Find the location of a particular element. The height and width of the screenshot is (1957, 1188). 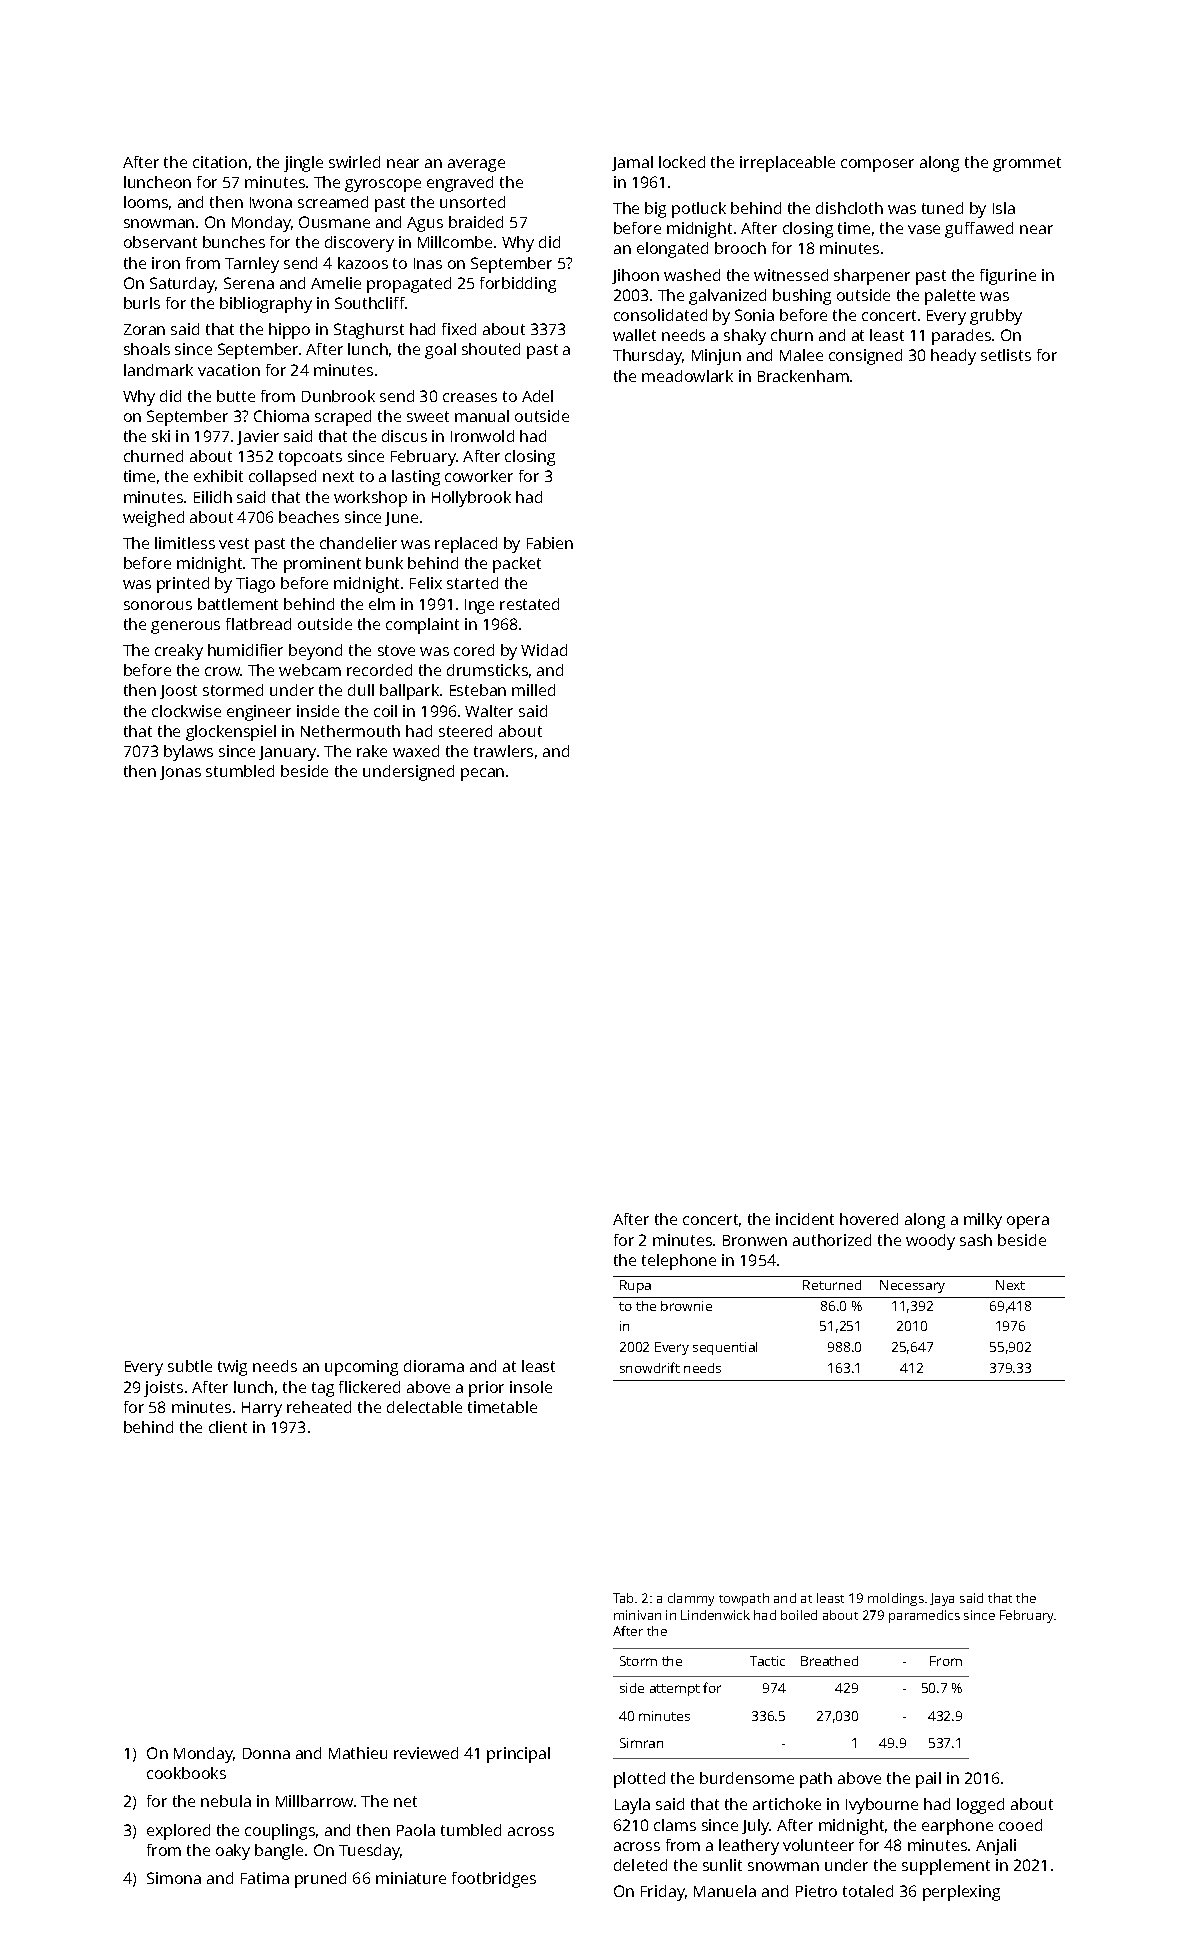

cookbooks is located at coordinates (186, 1773).
